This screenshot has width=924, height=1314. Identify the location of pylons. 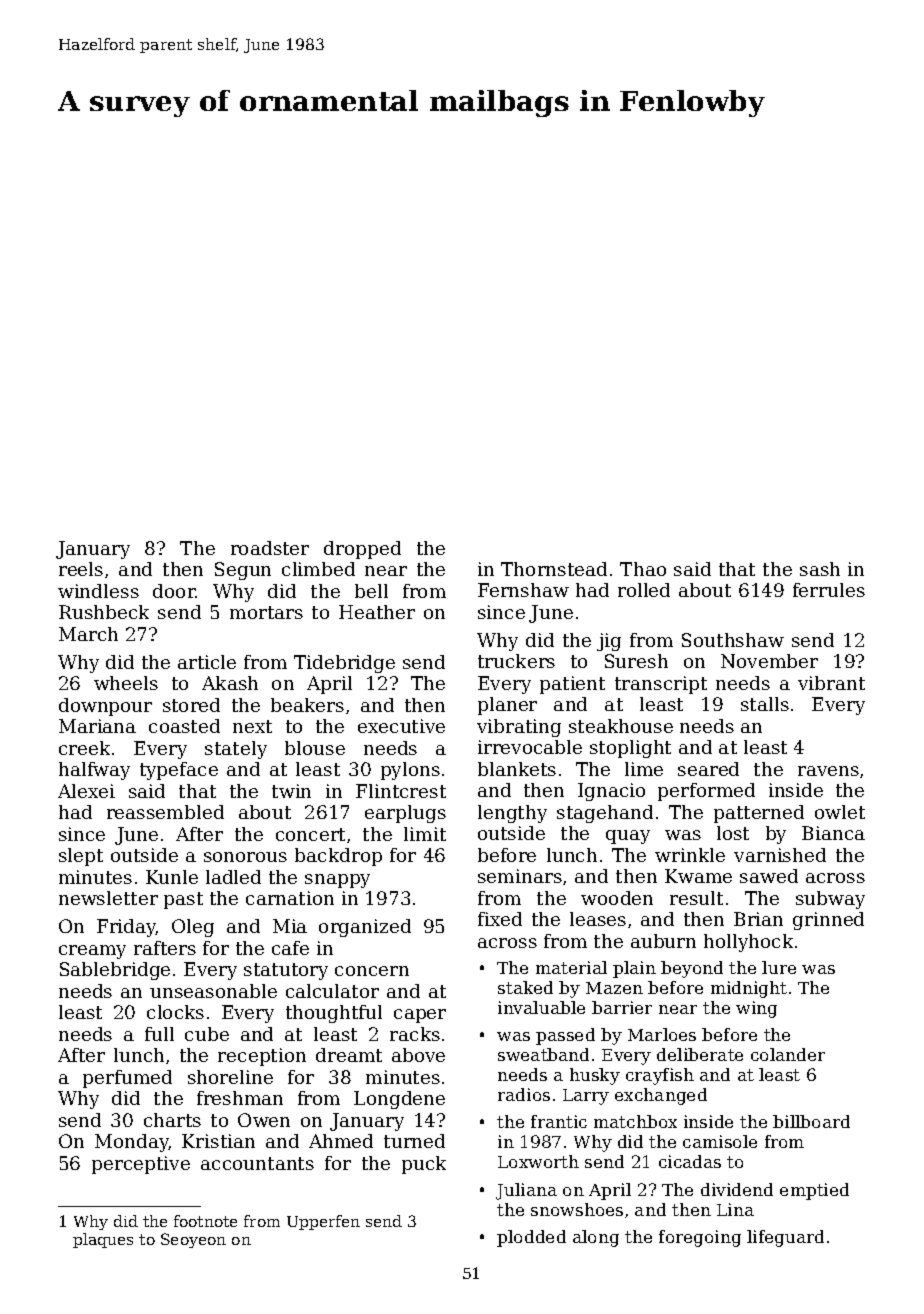
(410, 771).
